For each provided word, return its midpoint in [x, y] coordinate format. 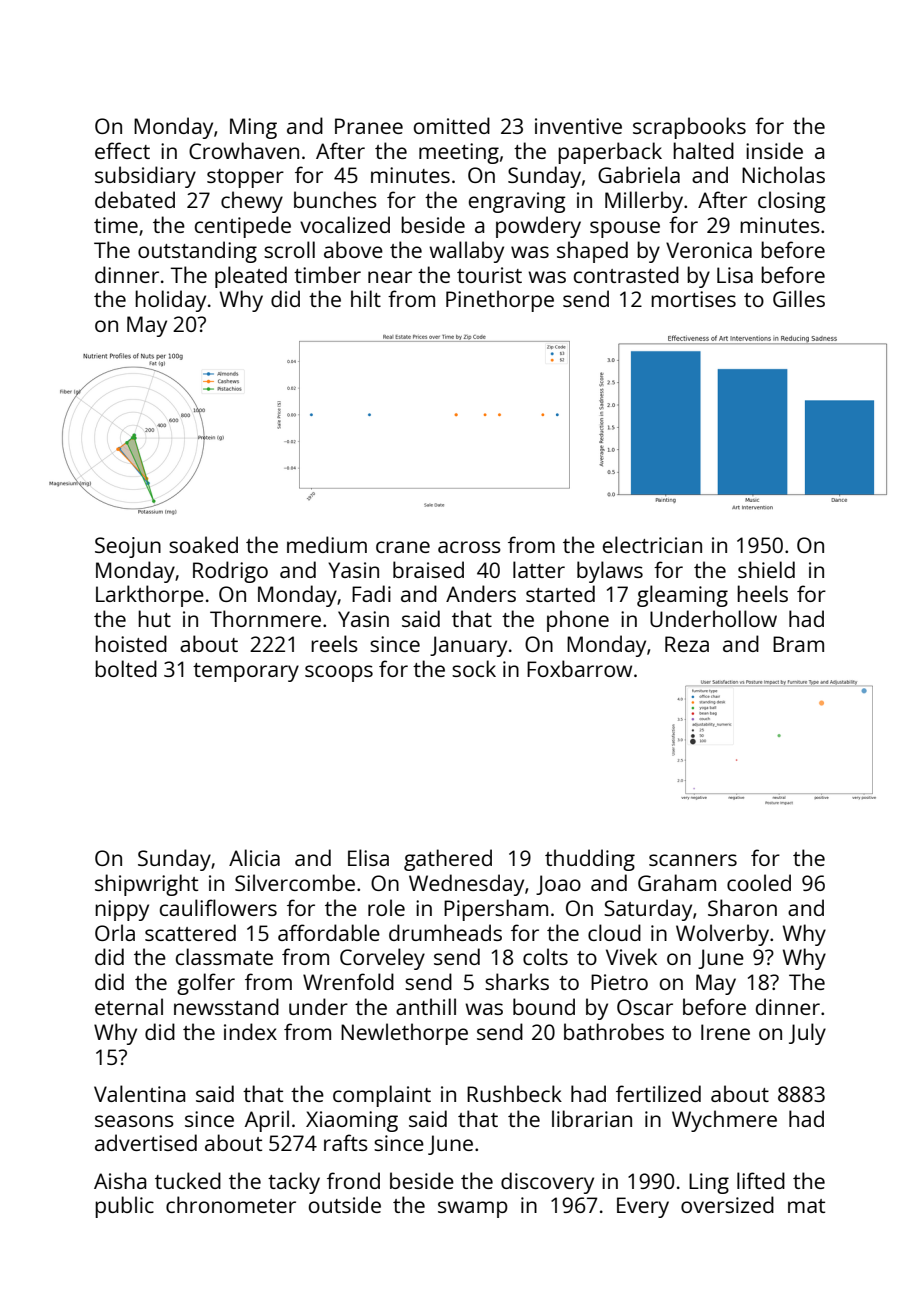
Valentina [139, 1093]
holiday [170, 301]
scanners [693, 860]
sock [474, 668]
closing [792, 202]
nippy [122, 910]
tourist [489, 275]
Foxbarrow [579, 668]
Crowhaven [244, 150]
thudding [590, 860]
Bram [798, 644]
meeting [459, 153]
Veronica [709, 250]
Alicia [254, 857]
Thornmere [265, 618]
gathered [448, 860]
